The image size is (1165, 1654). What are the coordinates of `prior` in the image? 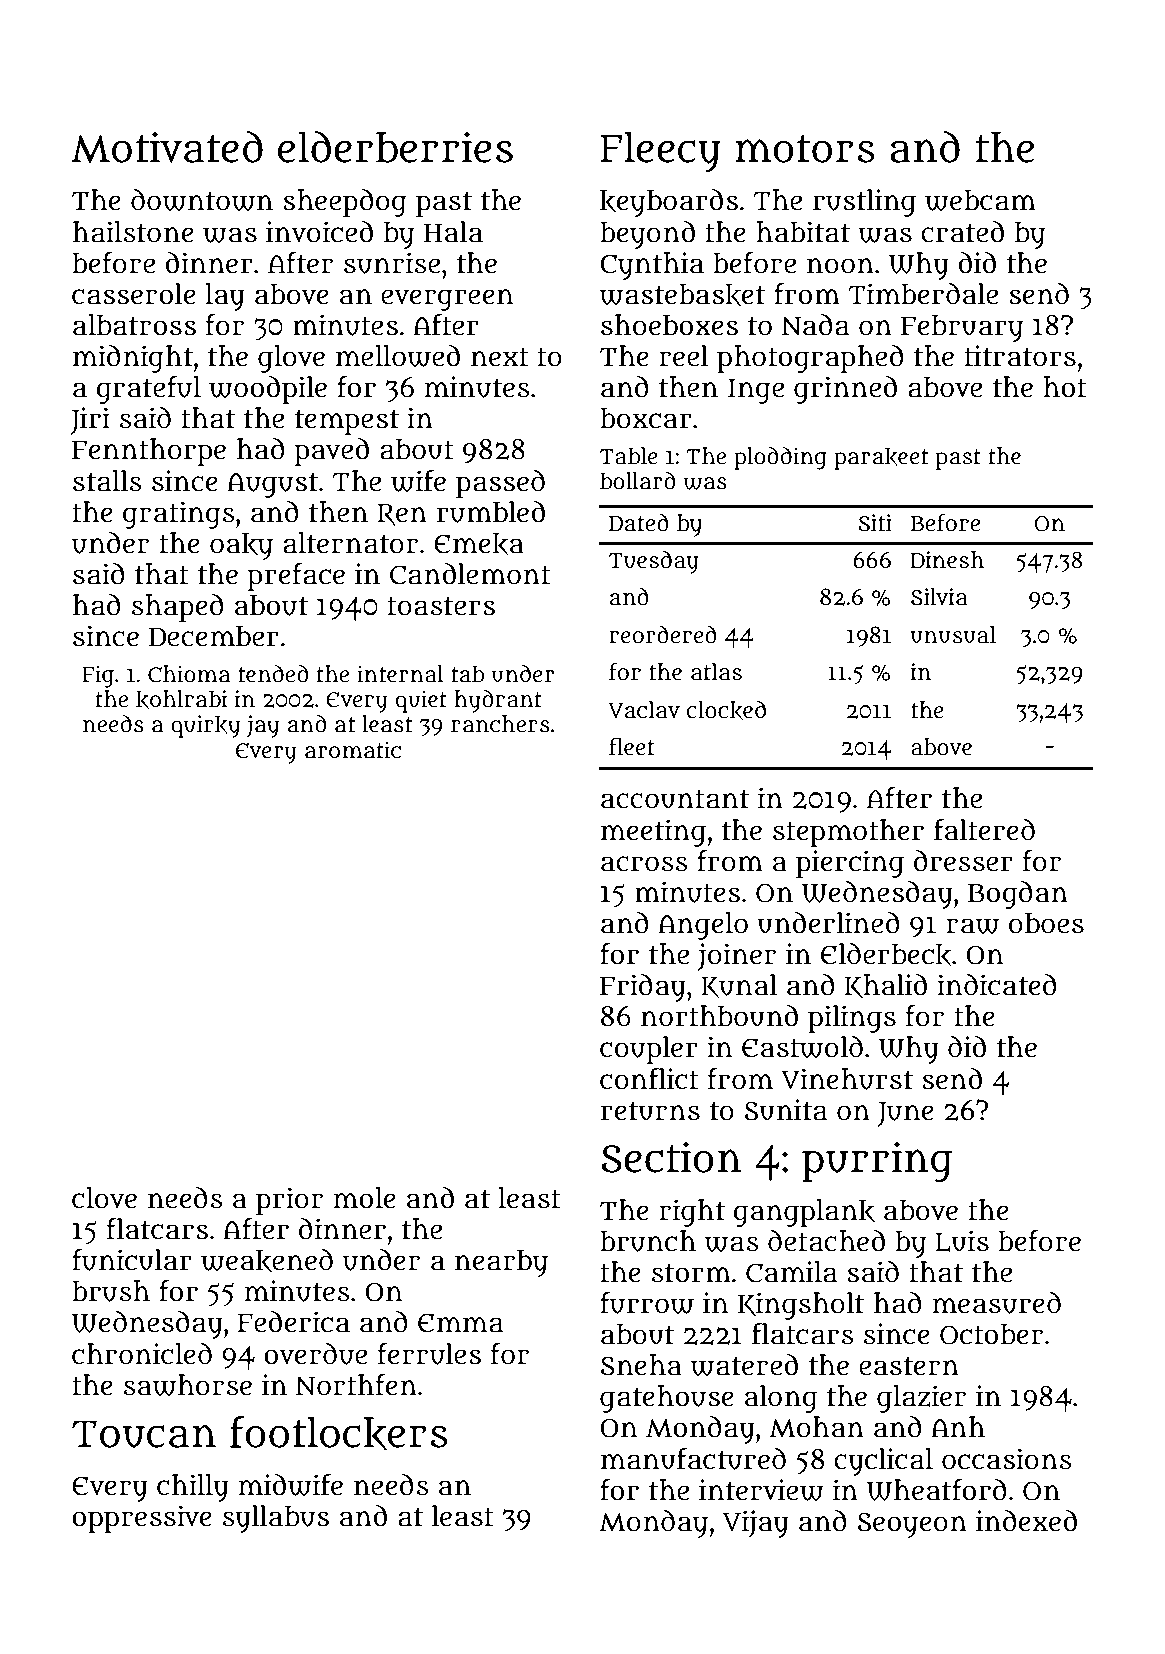 It's located at (289, 1201).
